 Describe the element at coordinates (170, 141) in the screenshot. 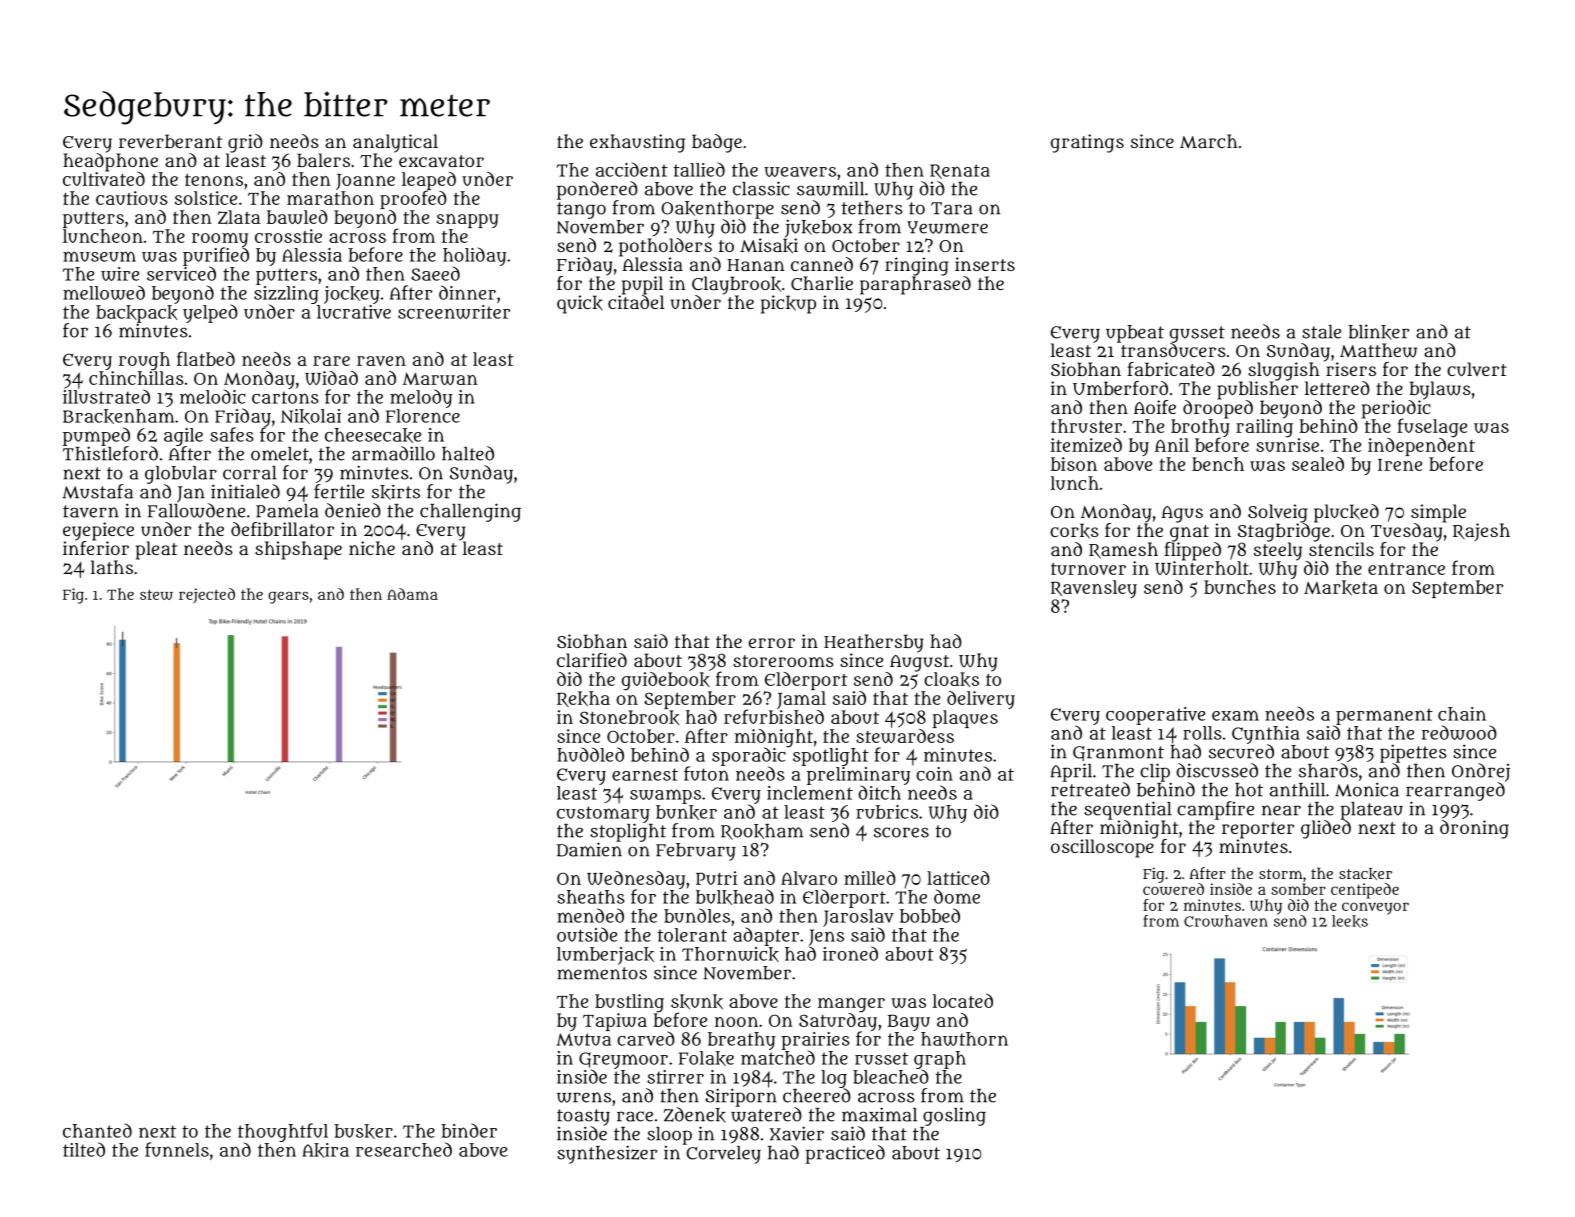

I see `reverberant` at that location.
